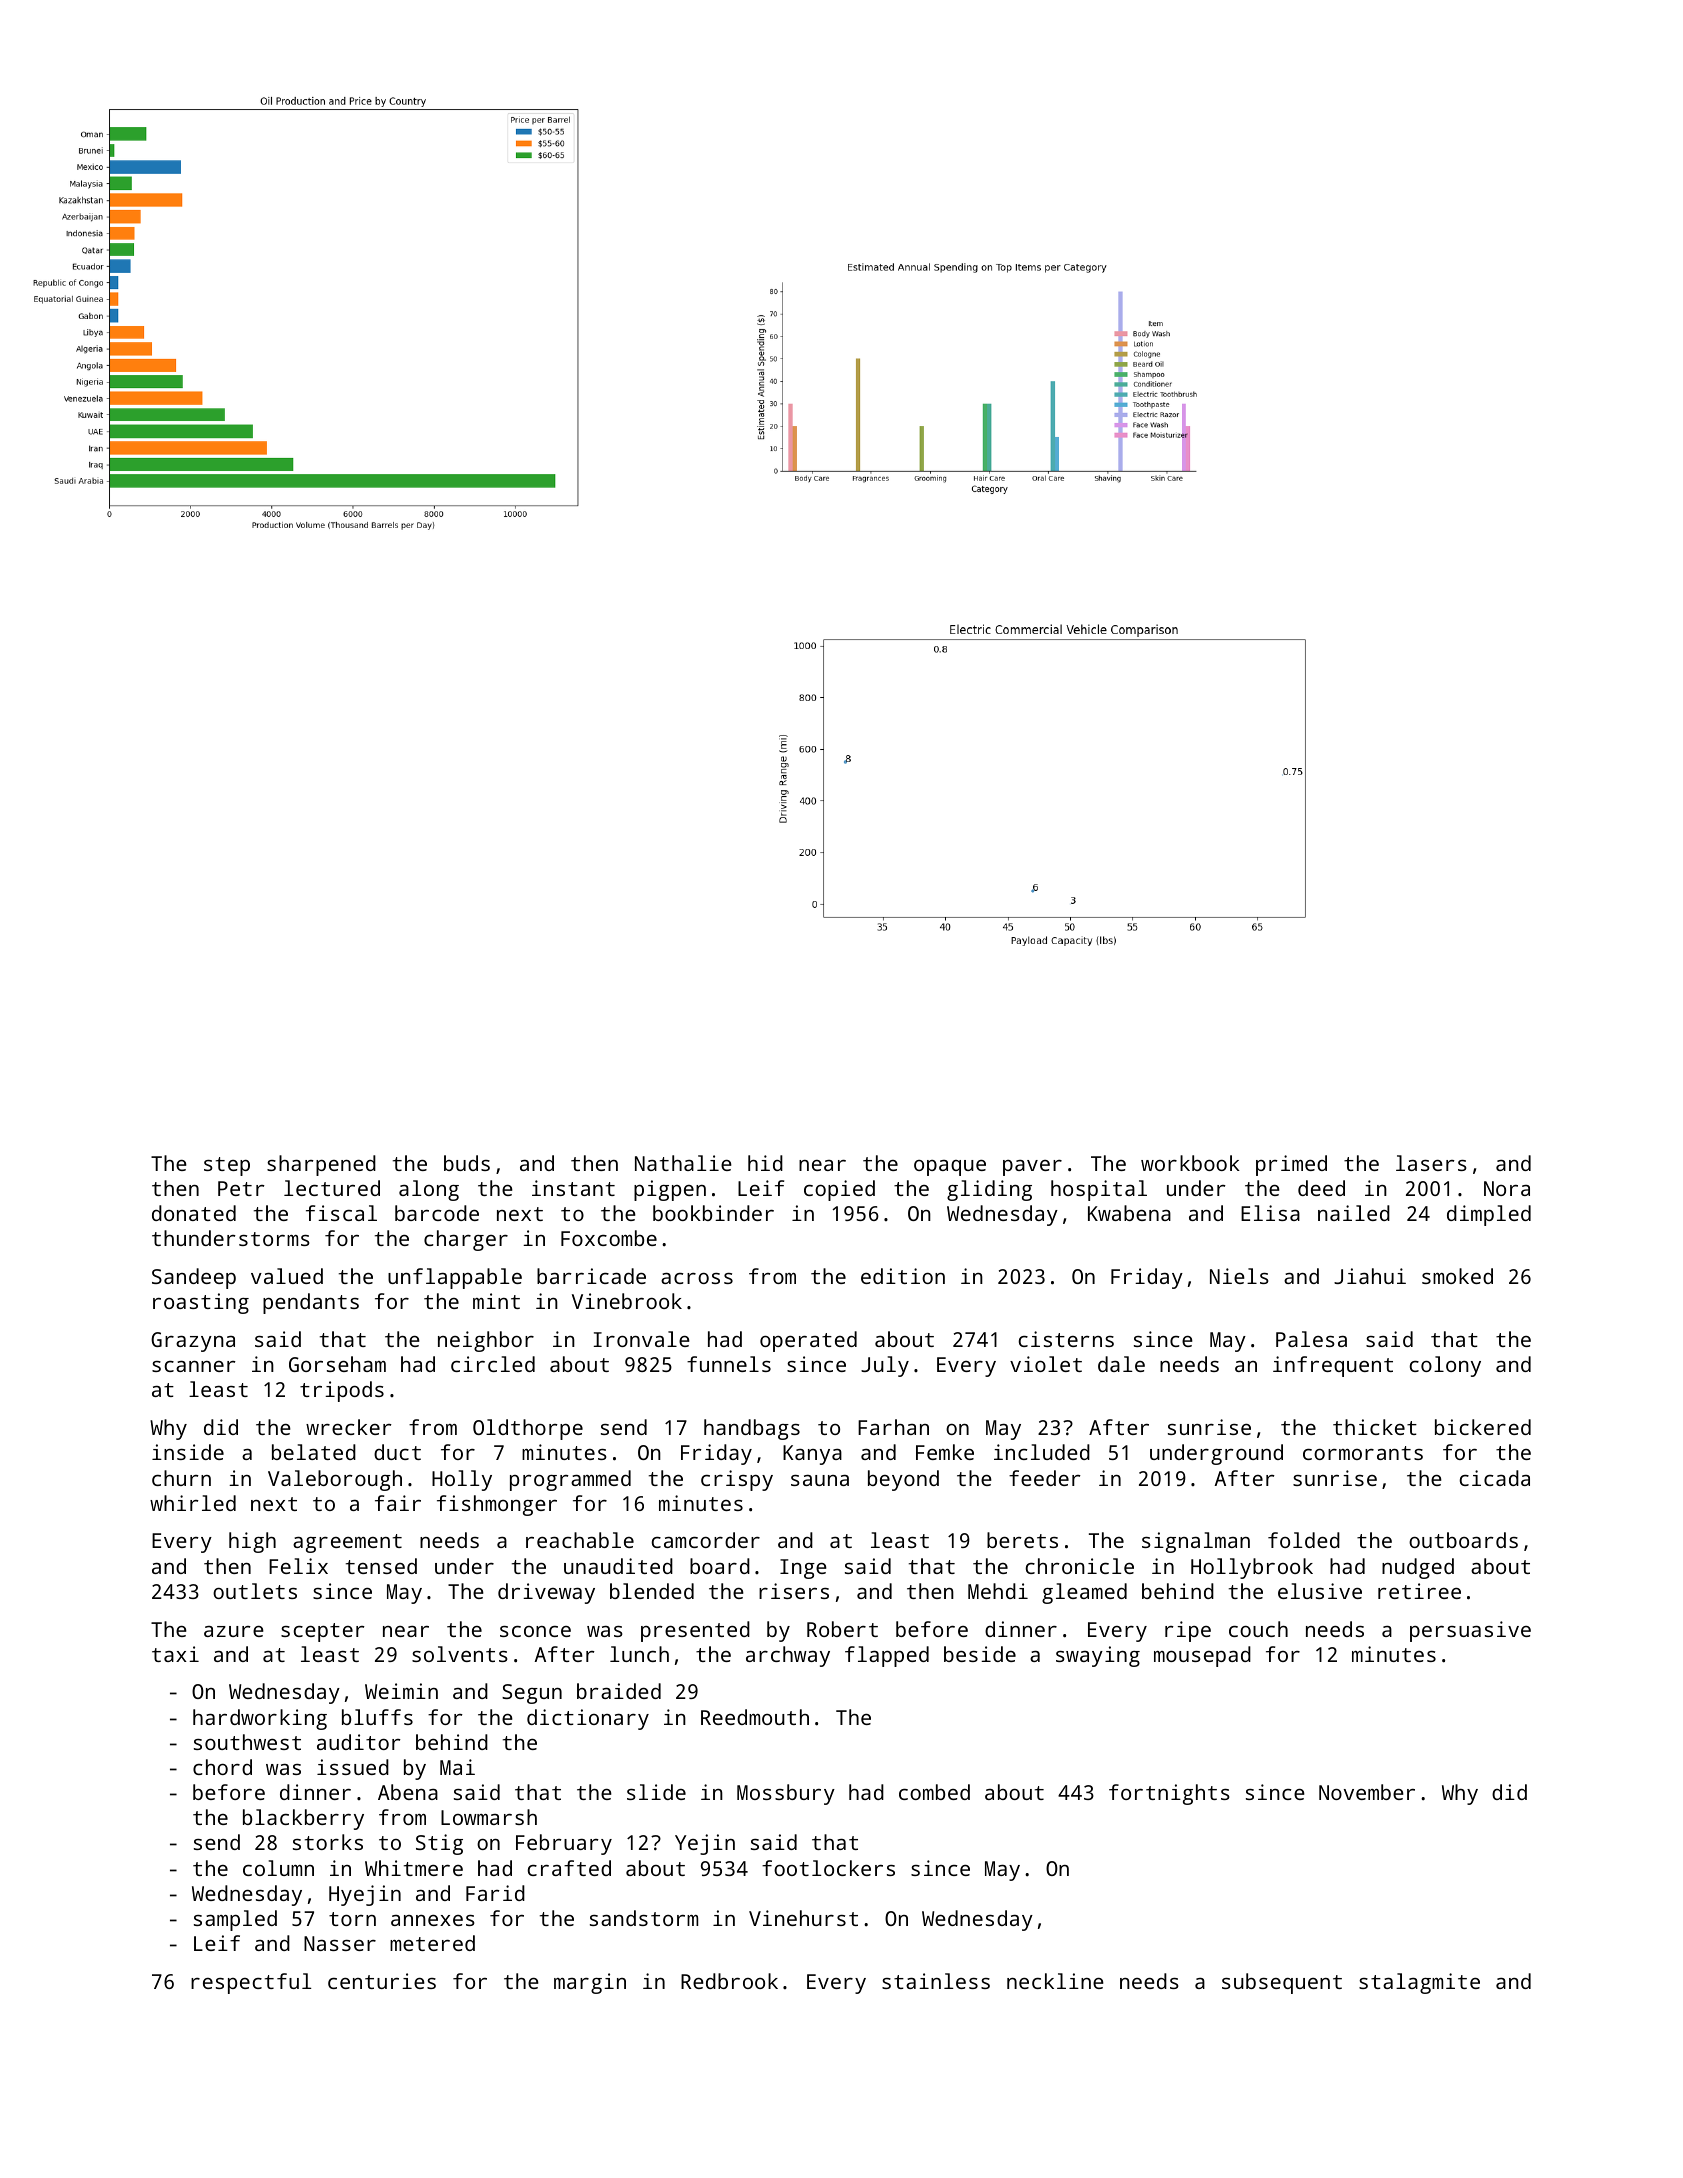  Describe the element at coordinates (683, 1163) in the screenshot. I see `Nathalie` at that location.
